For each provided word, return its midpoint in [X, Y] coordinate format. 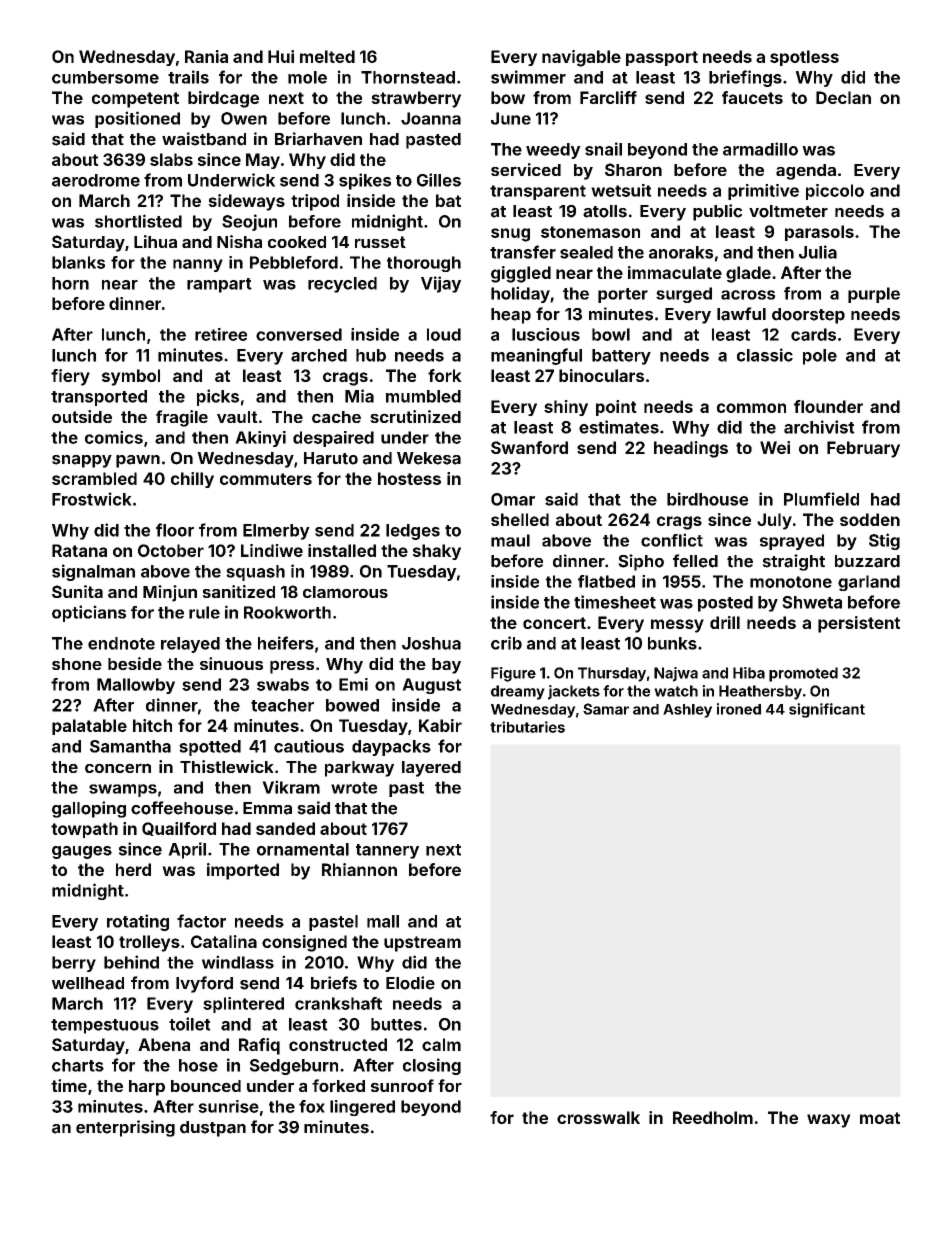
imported [243, 871]
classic [765, 355]
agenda [806, 172]
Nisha [239, 241]
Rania [206, 56]
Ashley [687, 711]
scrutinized [415, 416]
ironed [739, 709]
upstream [422, 944]
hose [198, 1065]
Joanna [431, 118]
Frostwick [92, 499]
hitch [152, 725]
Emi [353, 684]
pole [820, 357]
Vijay [441, 284]
